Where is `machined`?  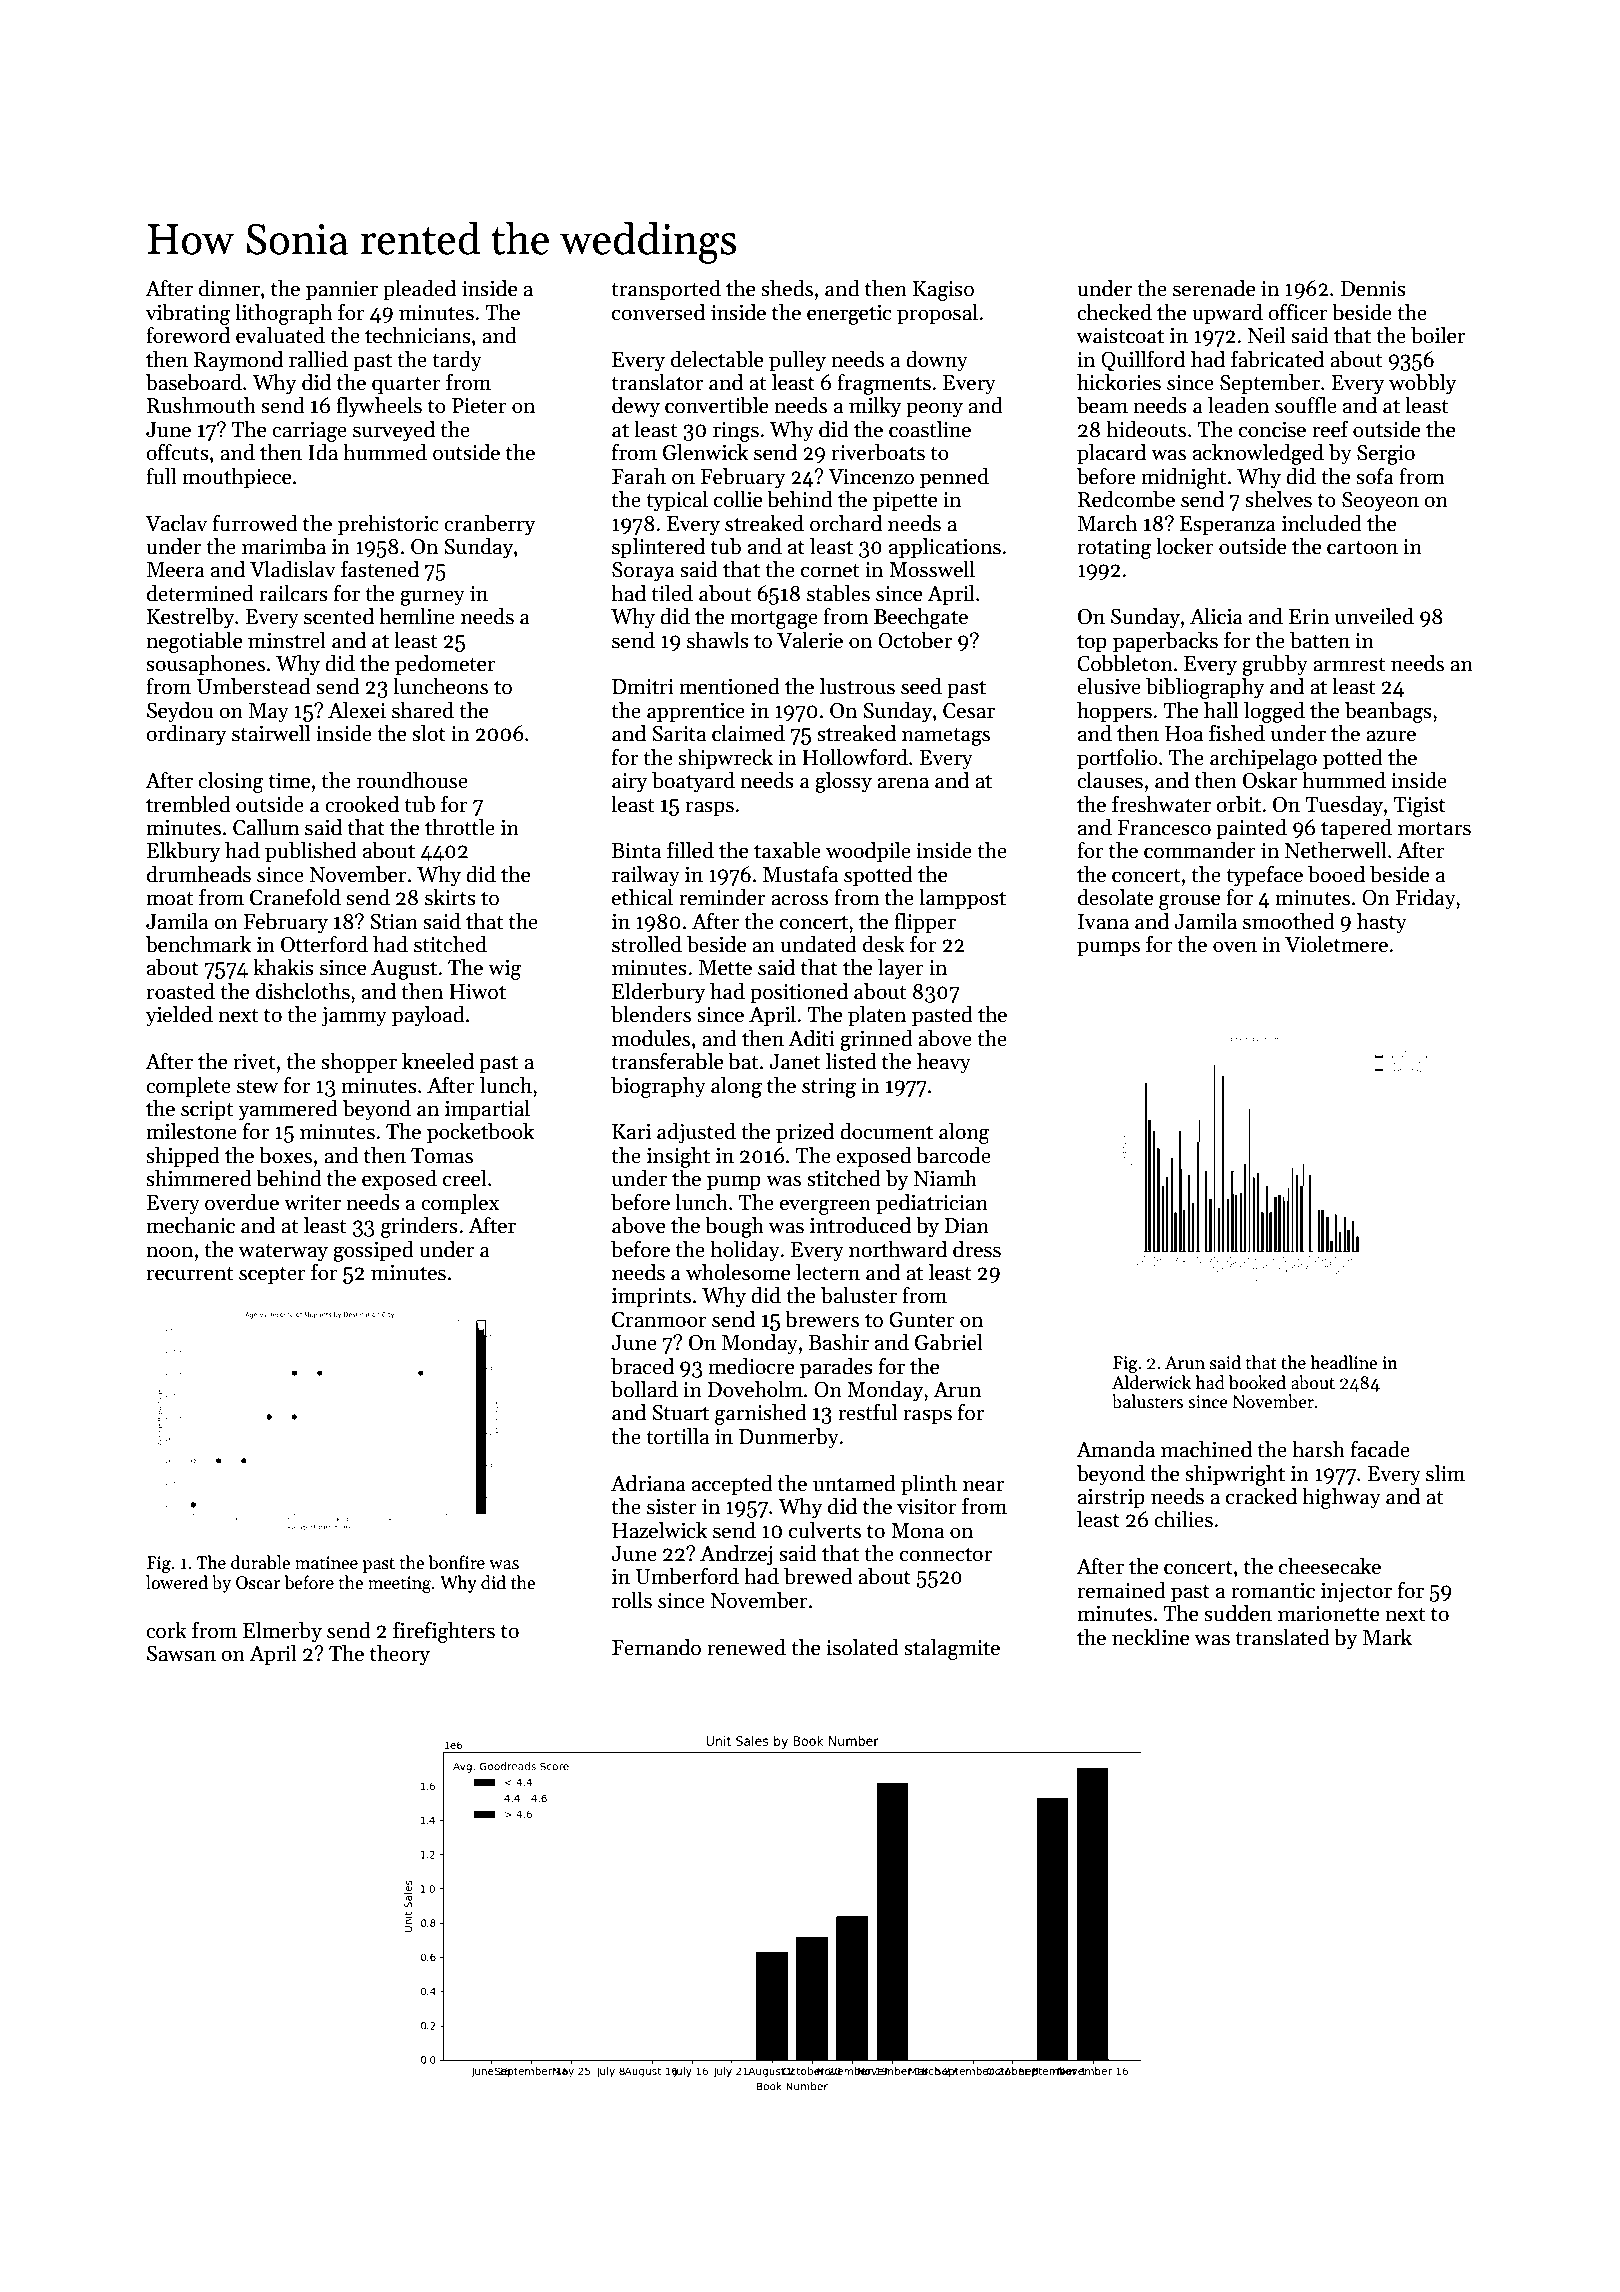
machined is located at coordinates (1206, 1449).
